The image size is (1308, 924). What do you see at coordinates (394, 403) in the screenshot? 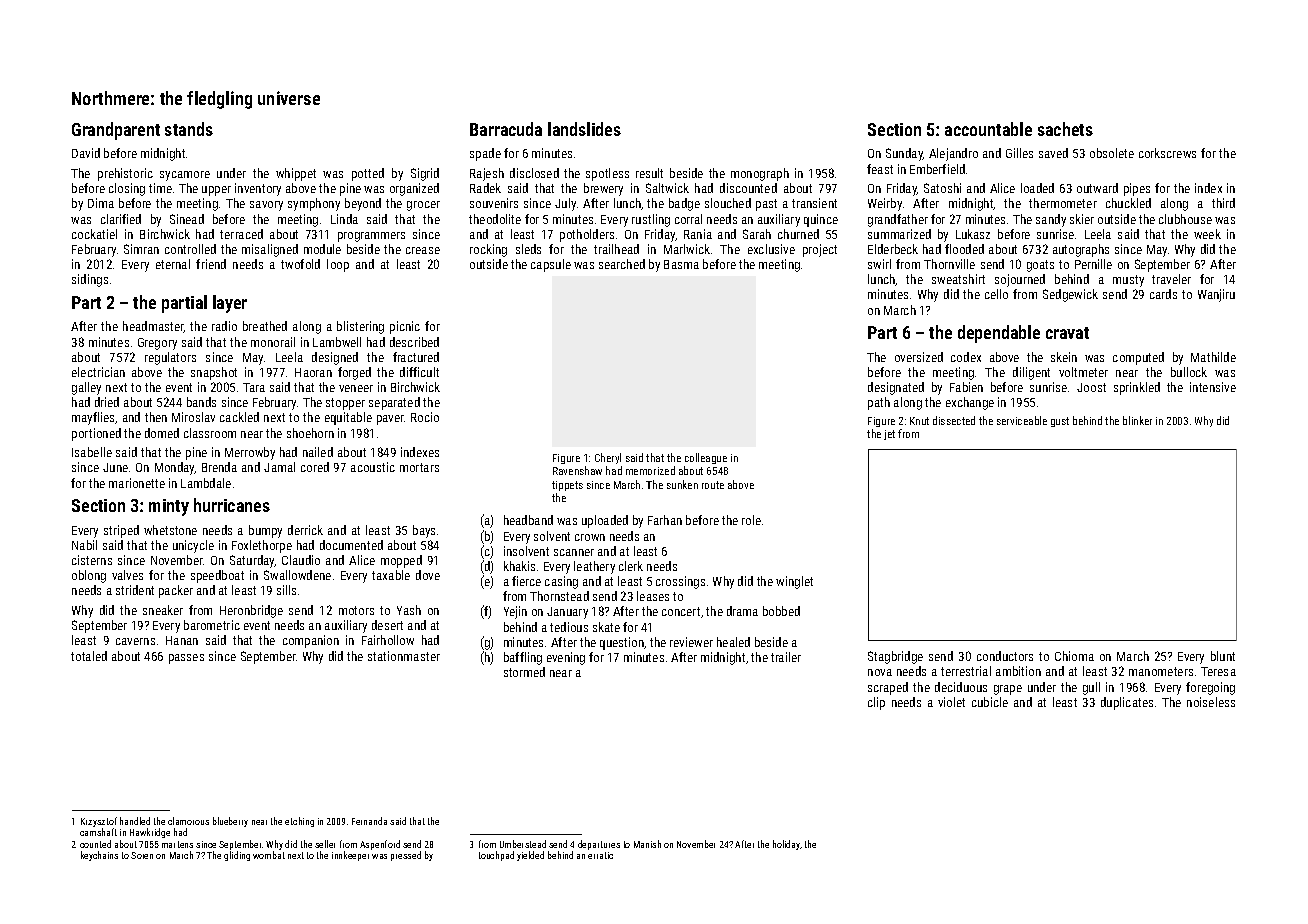
I see `separated` at bounding box center [394, 403].
